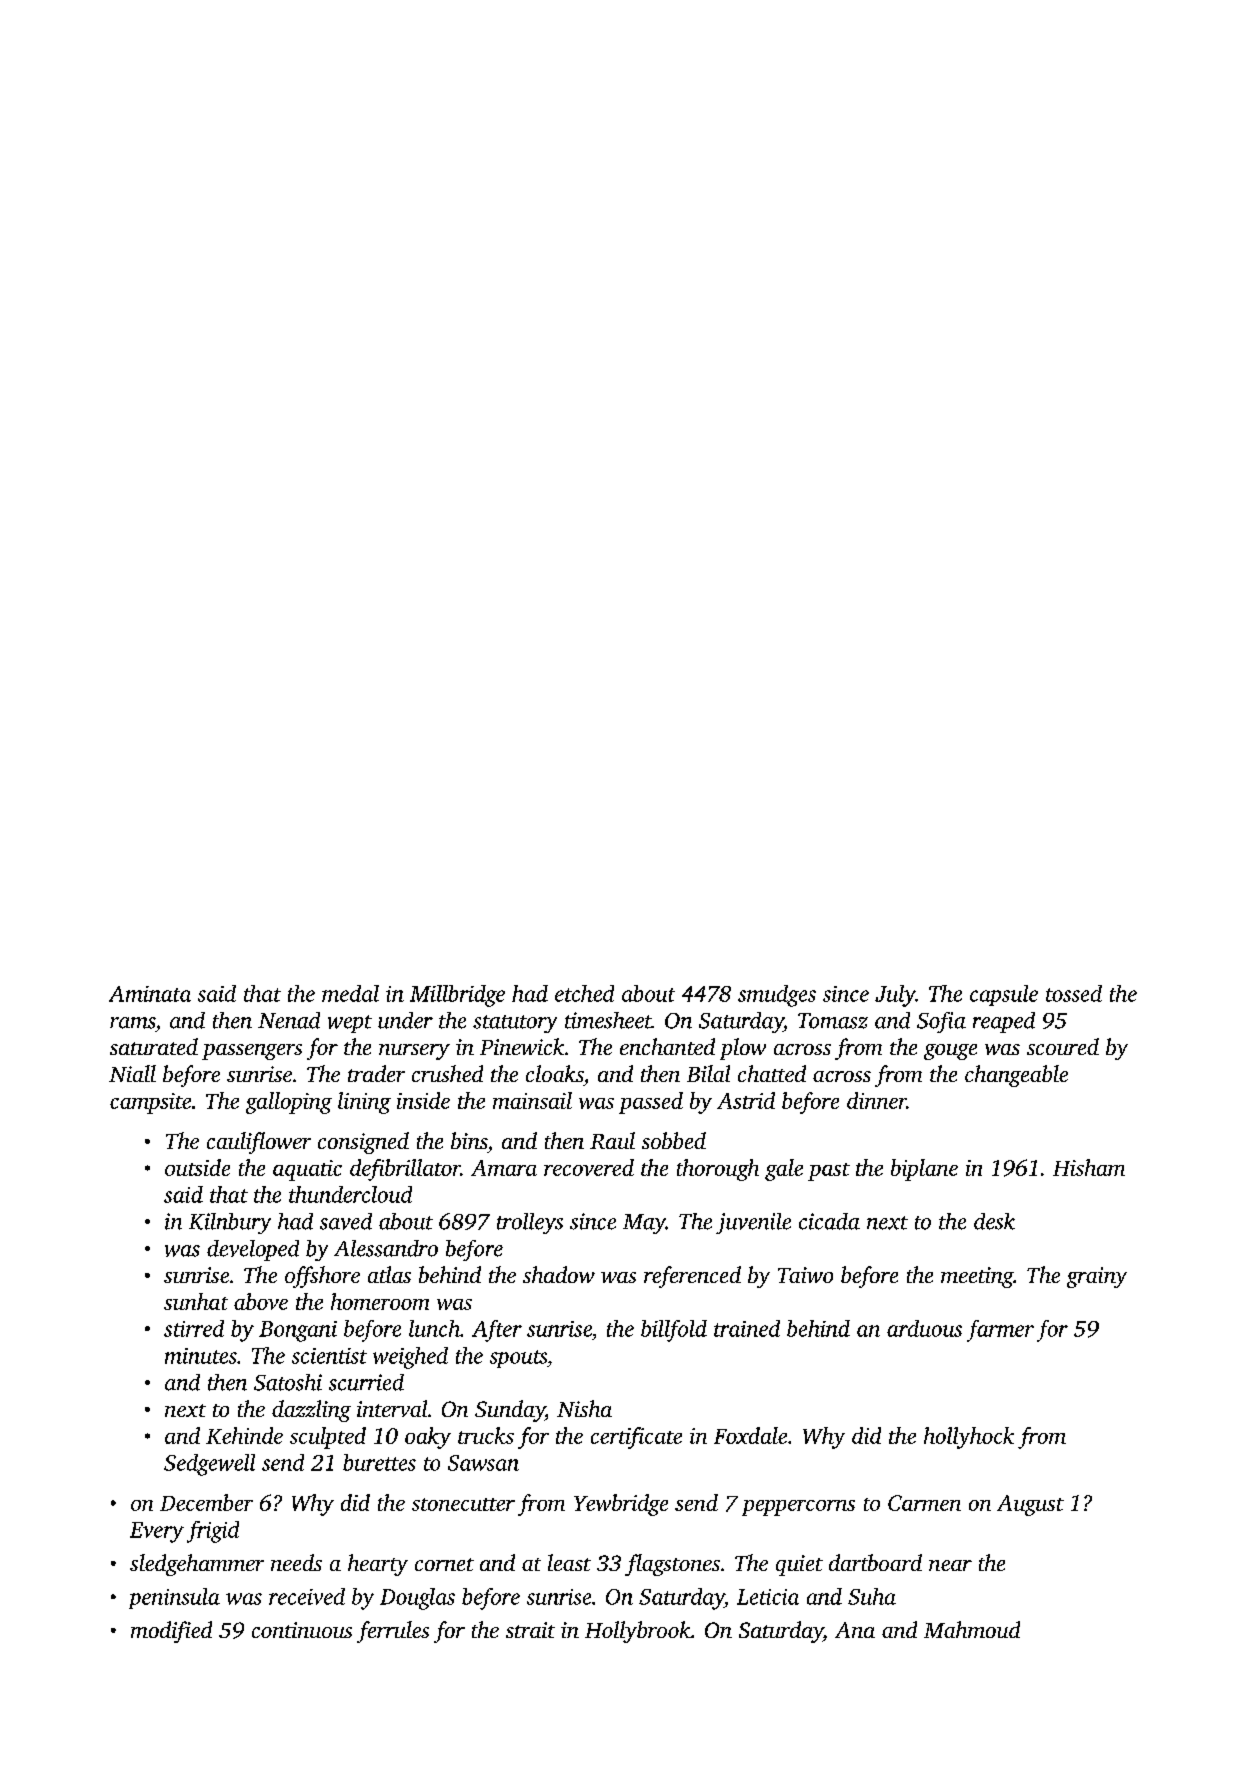  What do you see at coordinates (584, 993) in the screenshot?
I see `etched` at bounding box center [584, 993].
